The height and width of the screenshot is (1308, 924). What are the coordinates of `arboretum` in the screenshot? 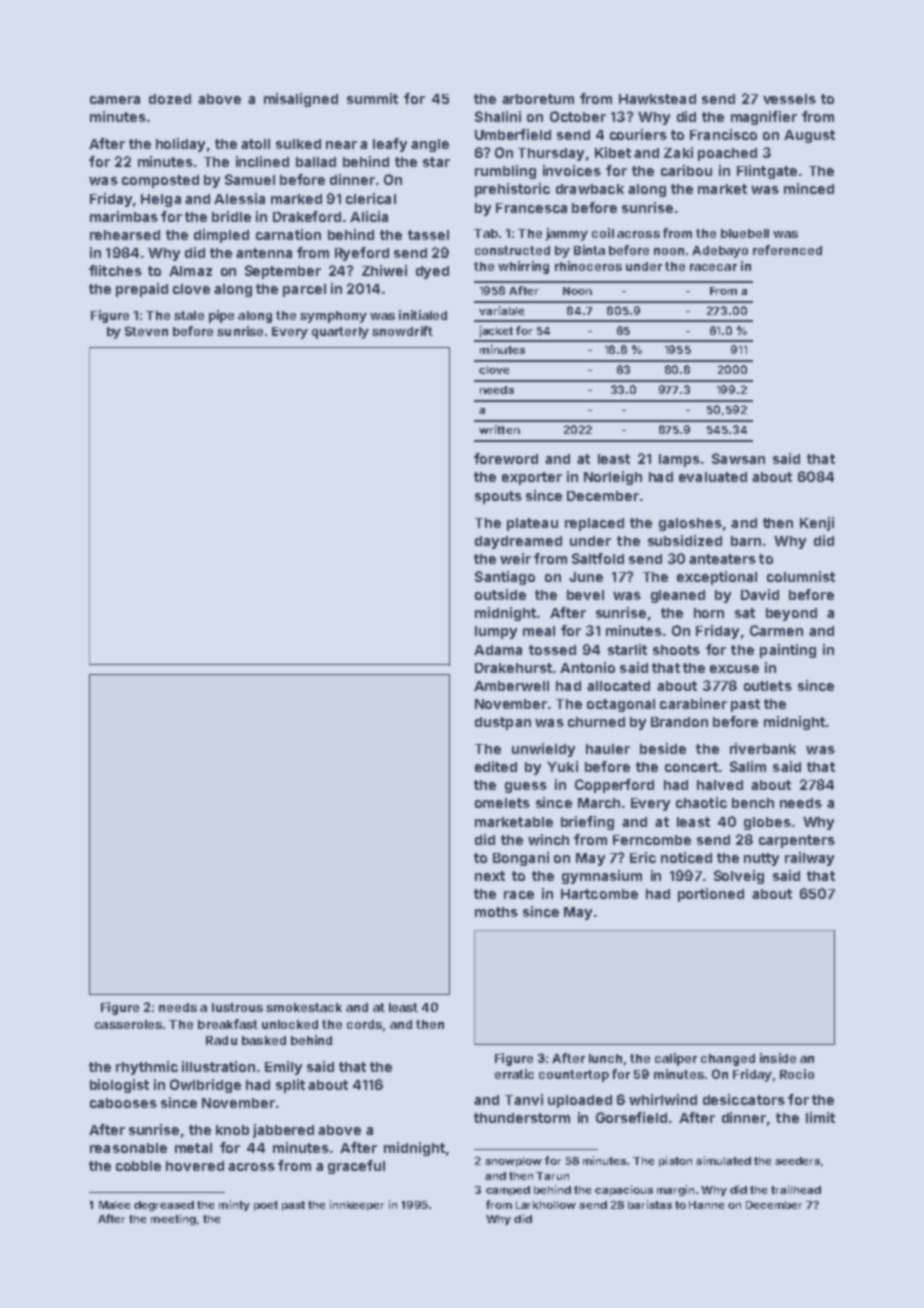 It's located at (538, 99).
